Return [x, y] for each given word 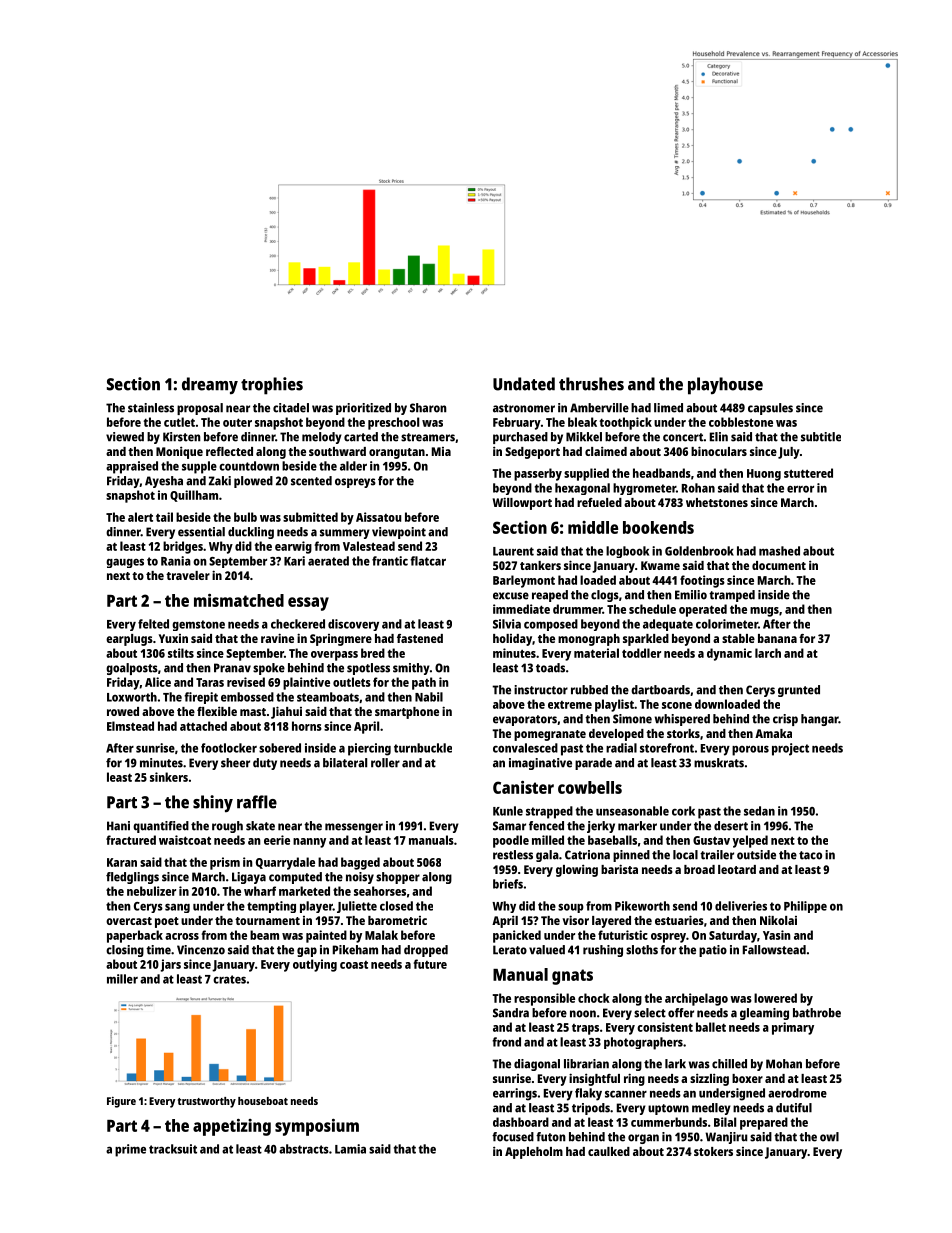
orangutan [397, 453]
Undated [524, 384]
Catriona [587, 855]
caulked [609, 1151]
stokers [713, 1151]
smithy [411, 669]
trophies [272, 386]
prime [130, 1150]
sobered [280, 748]
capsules [770, 409]
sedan [759, 811]
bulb [245, 517]
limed [668, 408]
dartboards [660, 690]
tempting [271, 907]
